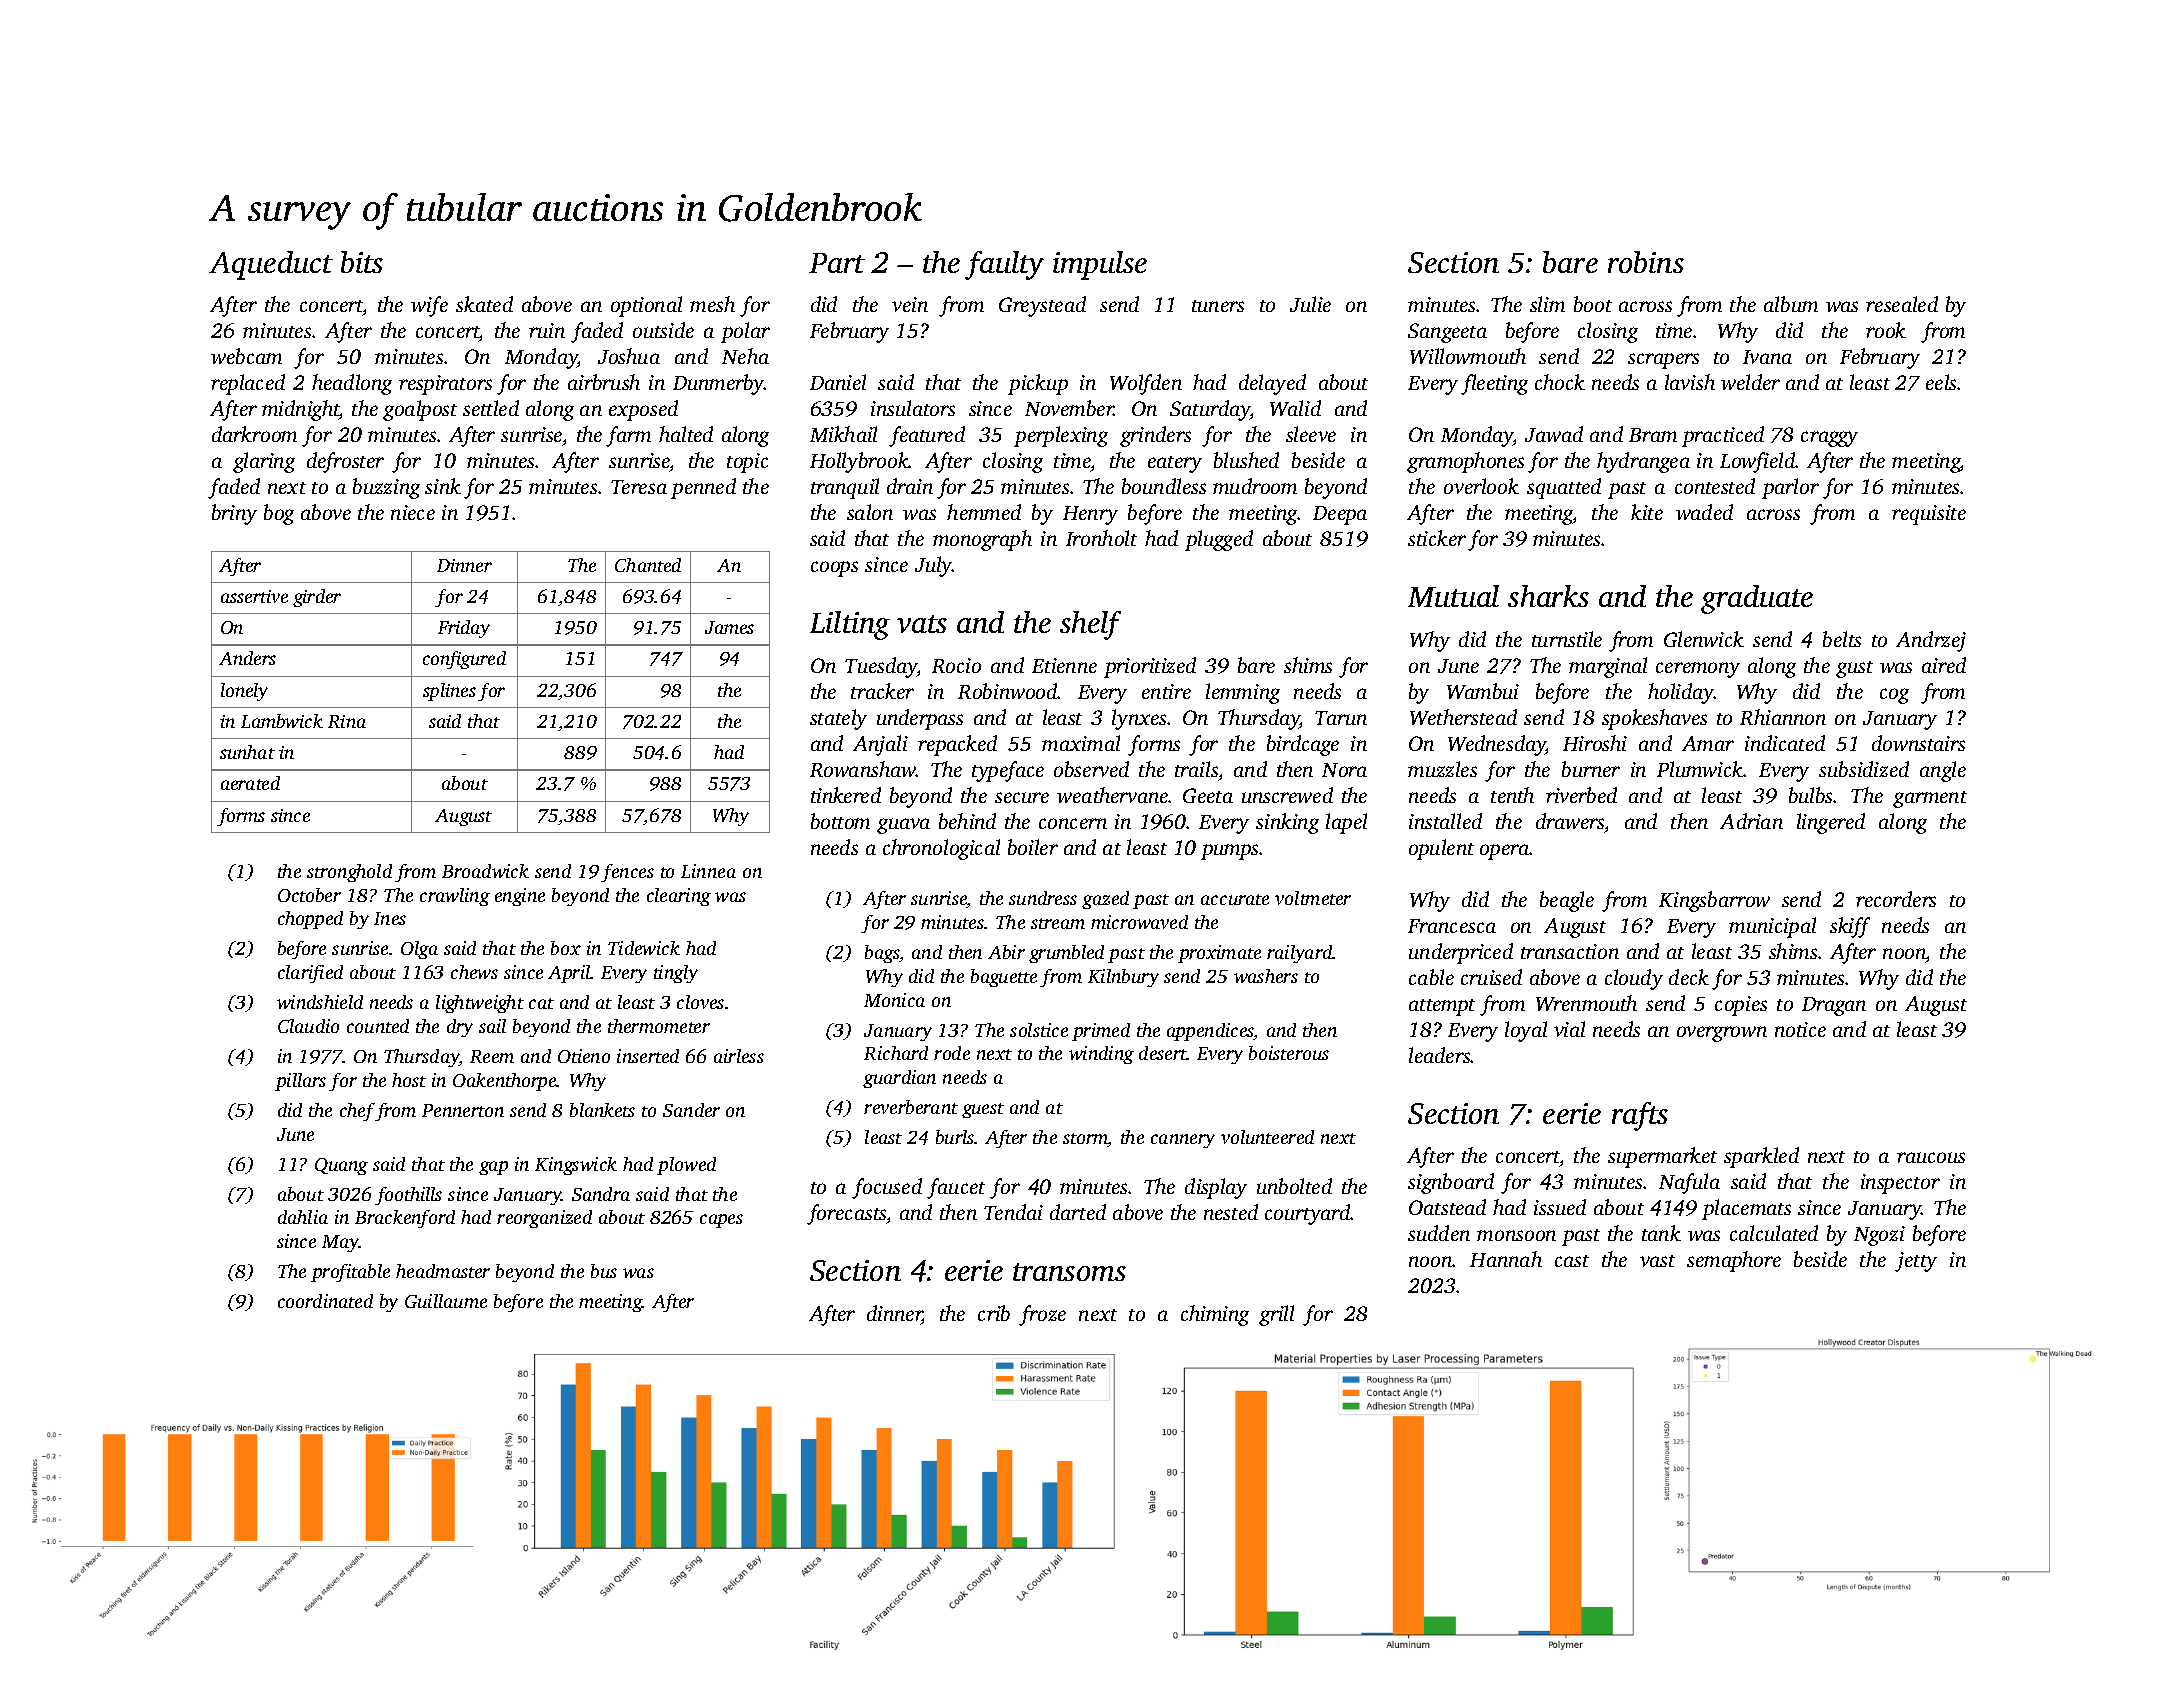 This page has width=2178, height=1683. What do you see at coordinates (1039, 1030) in the page?
I see `solstice` at bounding box center [1039, 1030].
